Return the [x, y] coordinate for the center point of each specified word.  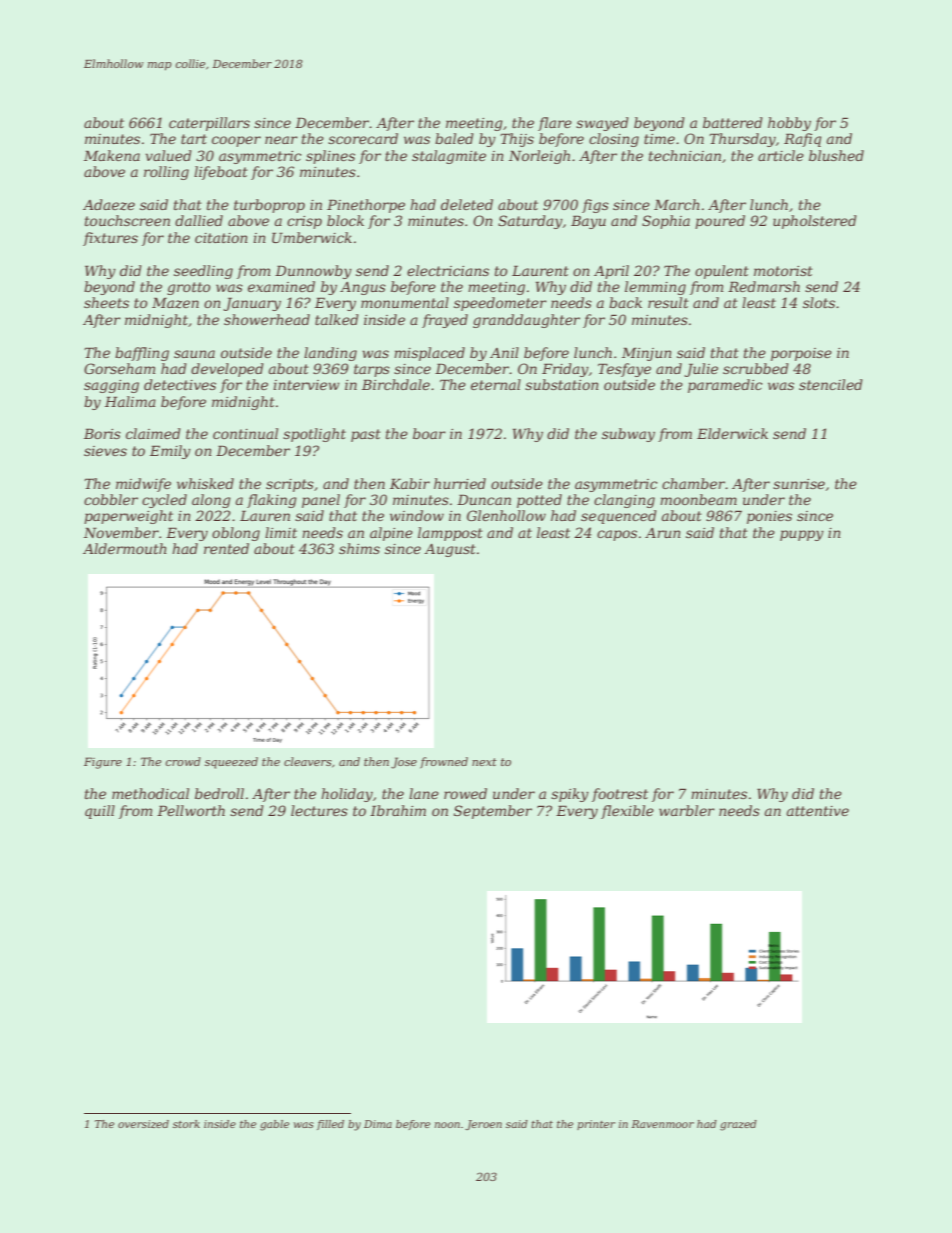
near [281, 140]
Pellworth [191, 810]
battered [733, 122]
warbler [687, 810]
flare [555, 124]
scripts [290, 485]
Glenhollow [506, 515]
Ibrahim [398, 810]
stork [186, 1124]
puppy [802, 535]
